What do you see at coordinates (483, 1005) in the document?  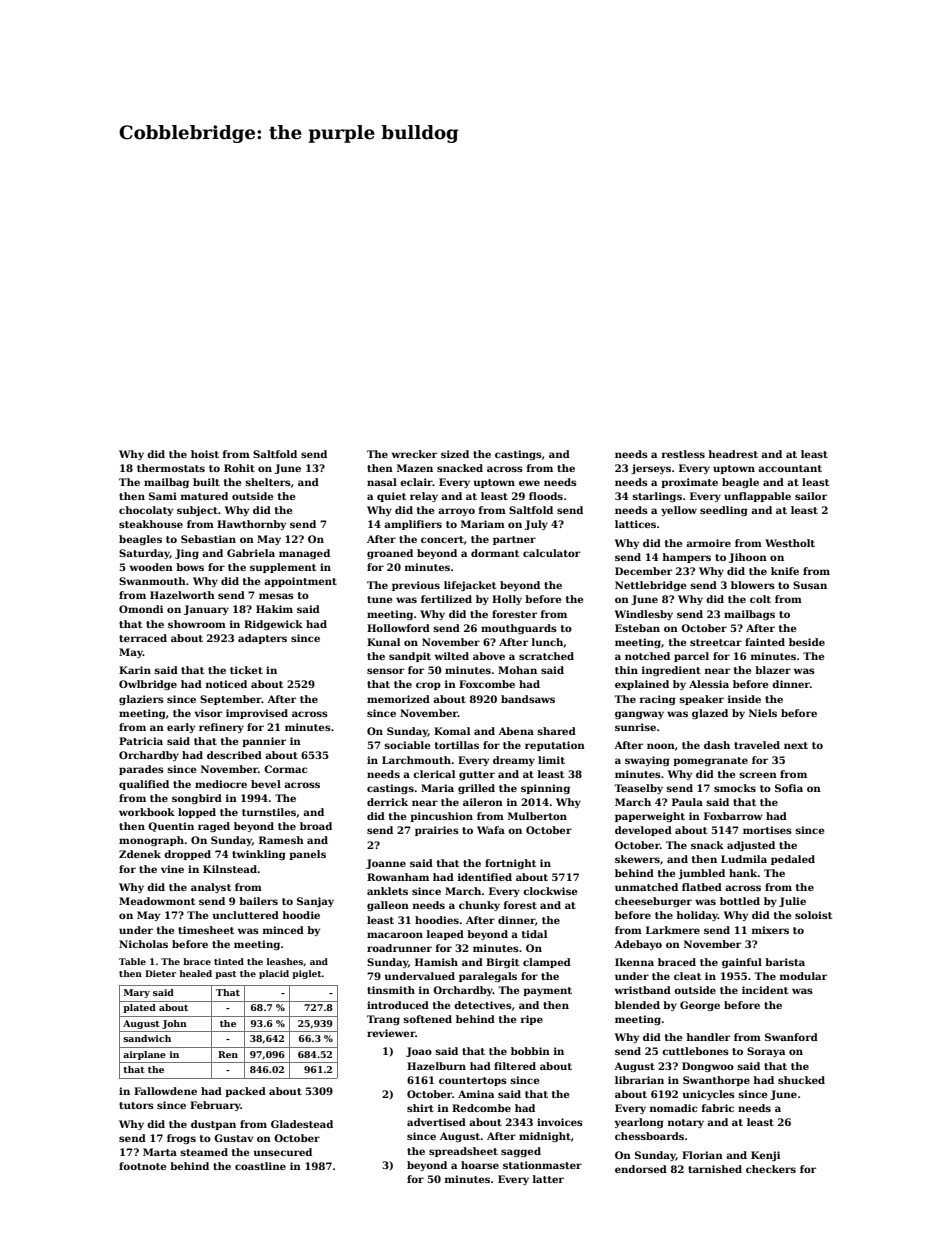 I see `detectives` at bounding box center [483, 1005].
